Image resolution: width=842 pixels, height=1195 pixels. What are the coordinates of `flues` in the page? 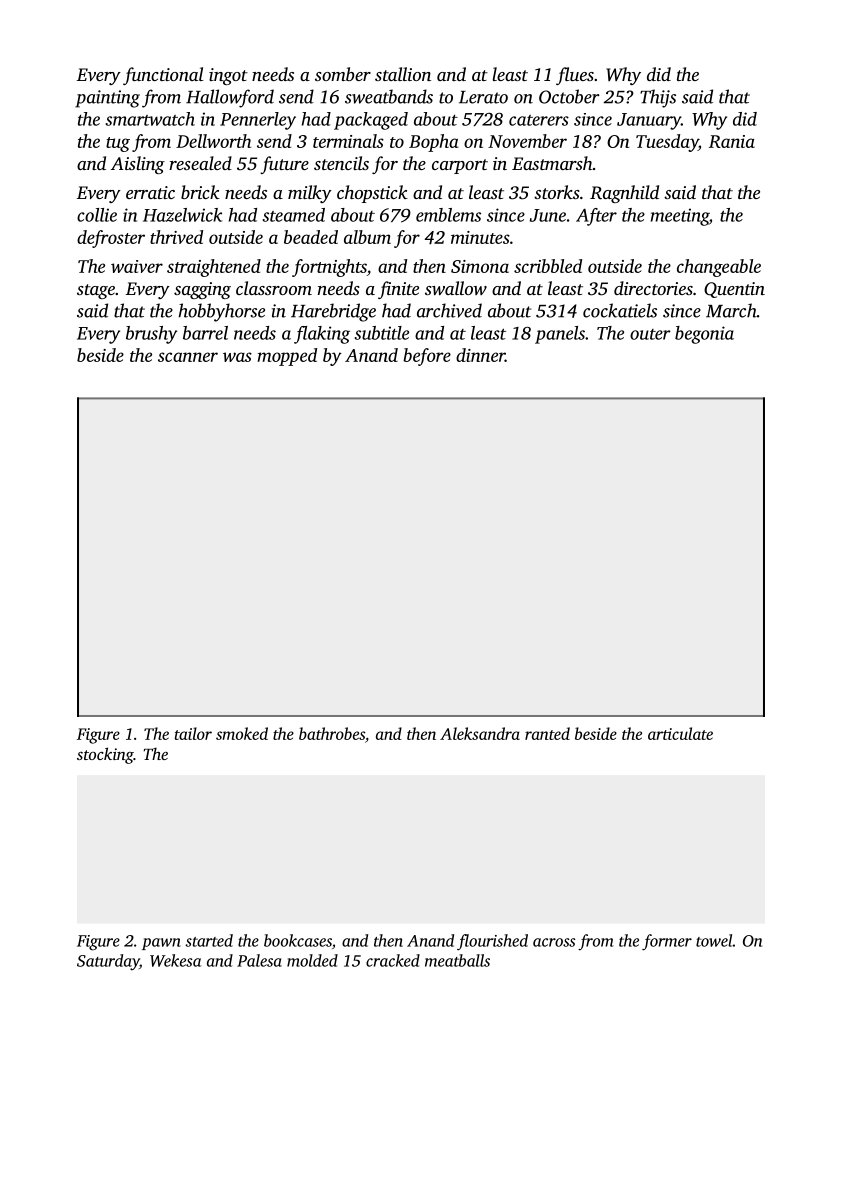 It's located at (575, 76).
